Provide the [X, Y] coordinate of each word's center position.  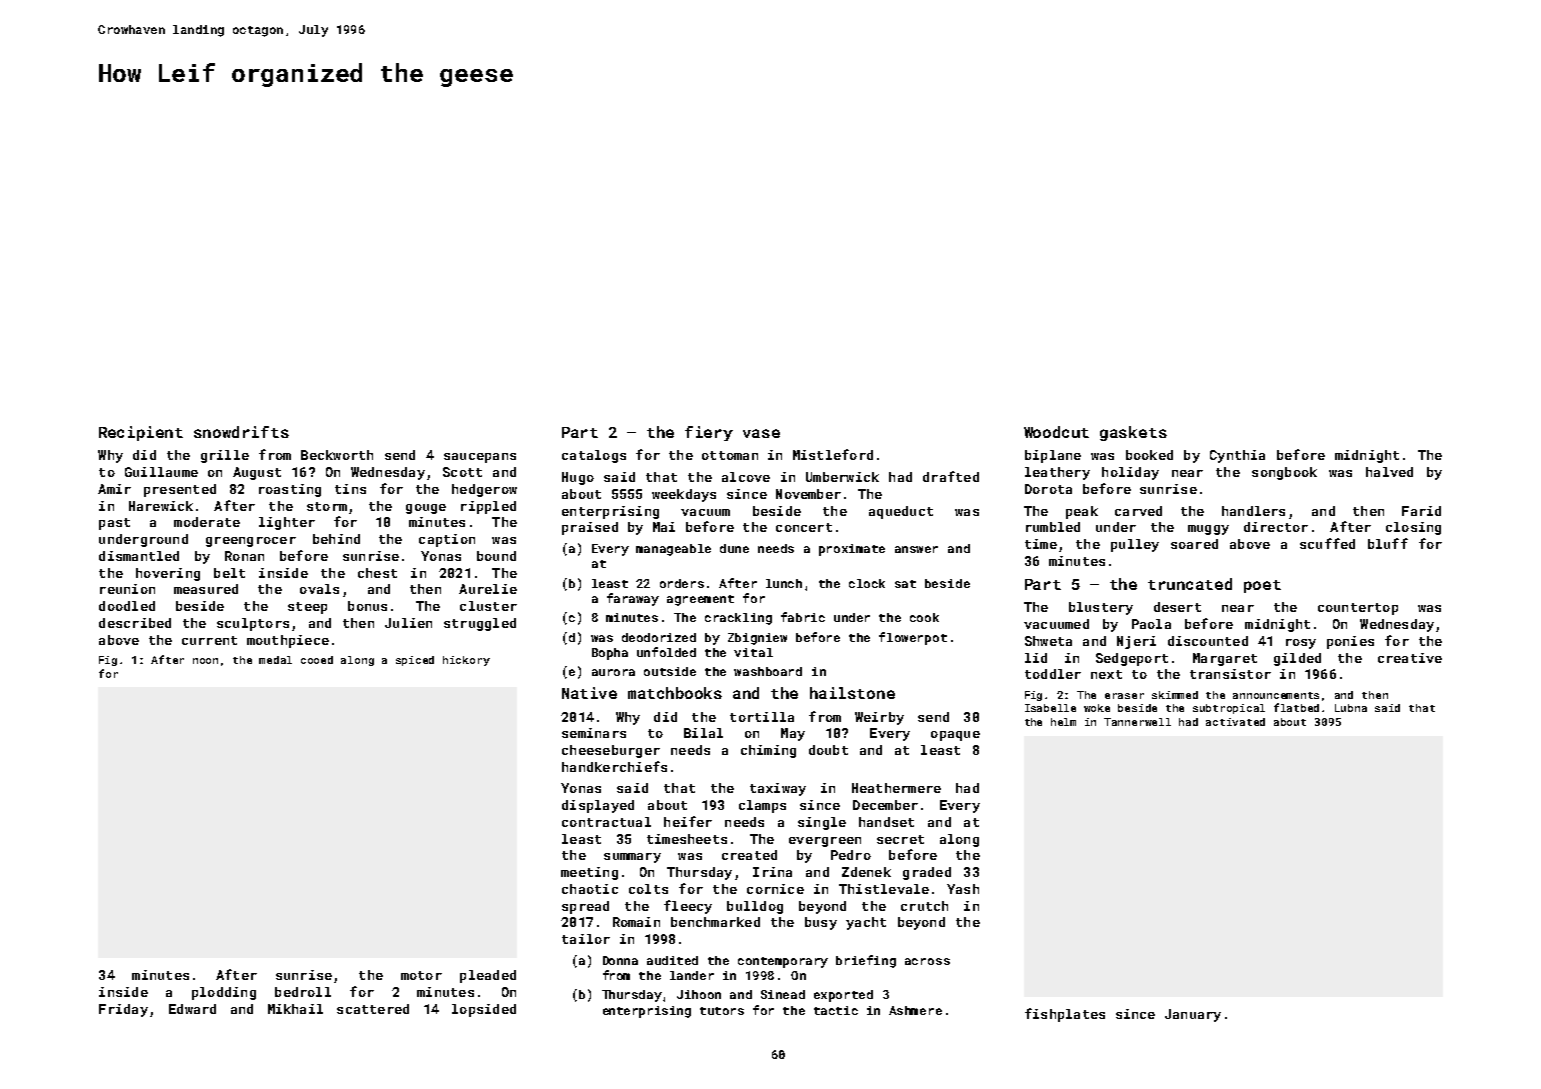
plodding [224, 993]
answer [916, 549]
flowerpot [913, 638]
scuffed [1327, 543]
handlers [1253, 511]
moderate [207, 522]
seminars [594, 733]
